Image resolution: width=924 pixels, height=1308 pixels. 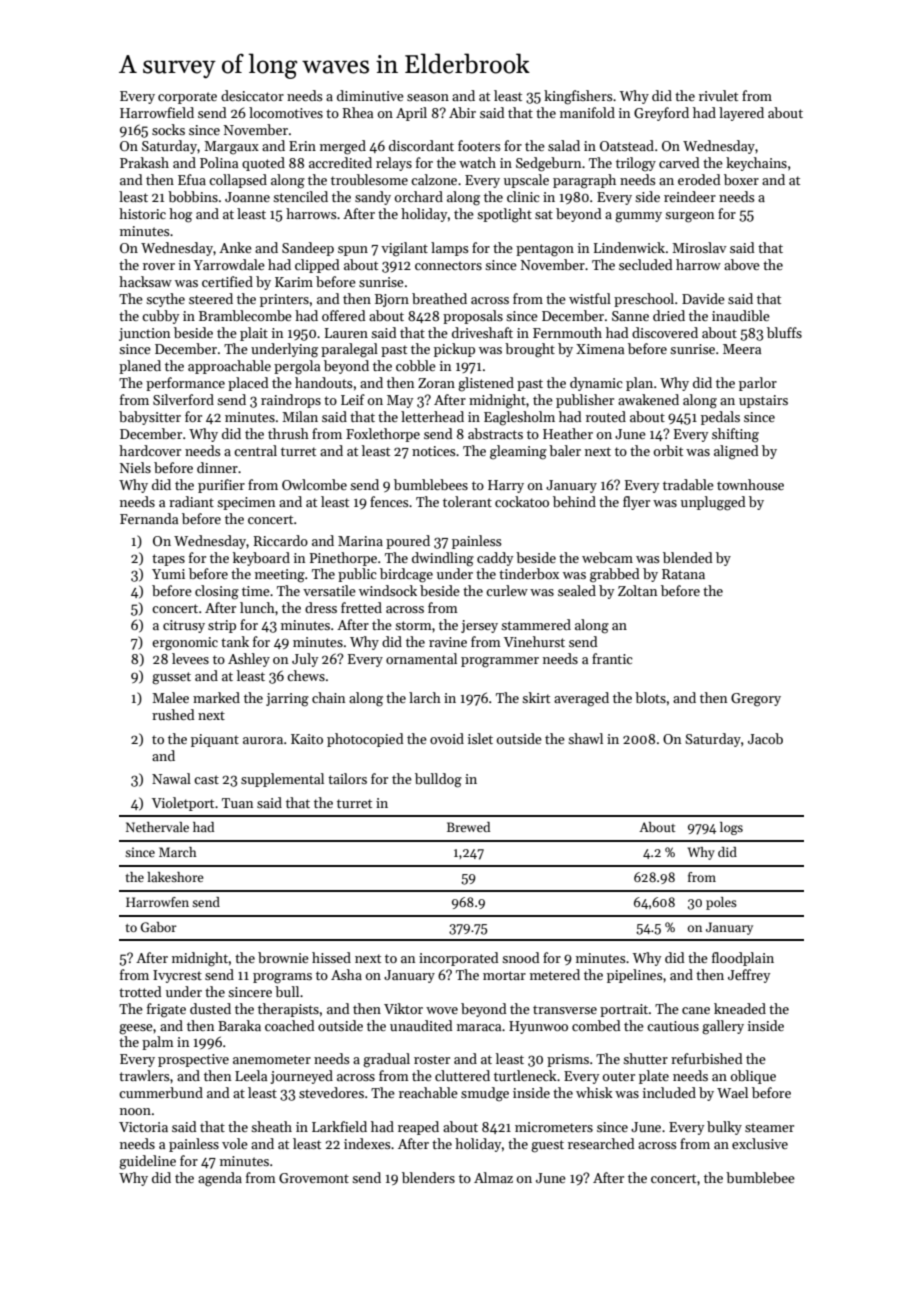 What do you see at coordinates (170, 697) in the screenshot?
I see `Malee` at bounding box center [170, 697].
